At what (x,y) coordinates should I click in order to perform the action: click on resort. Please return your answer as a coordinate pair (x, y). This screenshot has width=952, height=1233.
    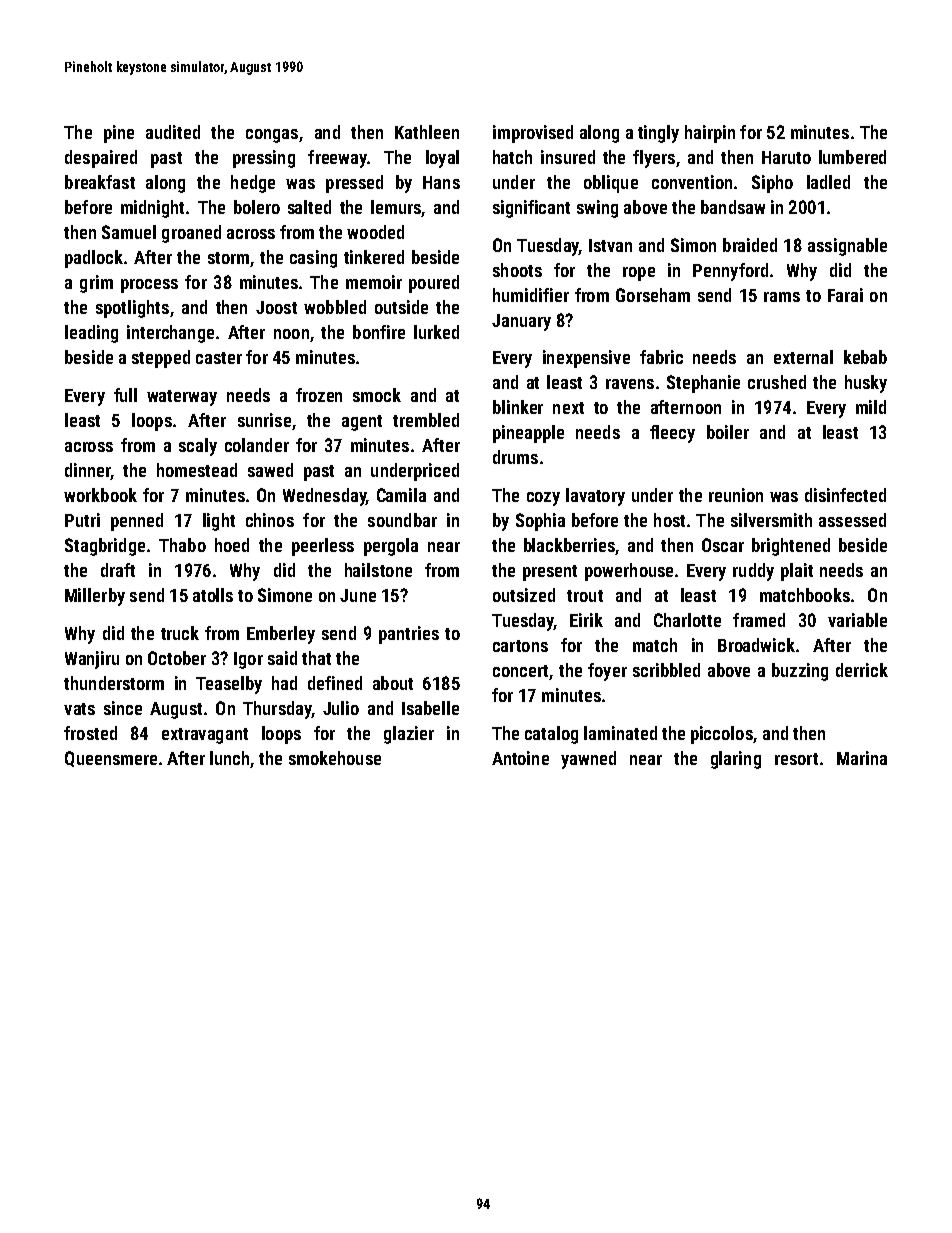
    Looking at the image, I should click on (796, 759).
